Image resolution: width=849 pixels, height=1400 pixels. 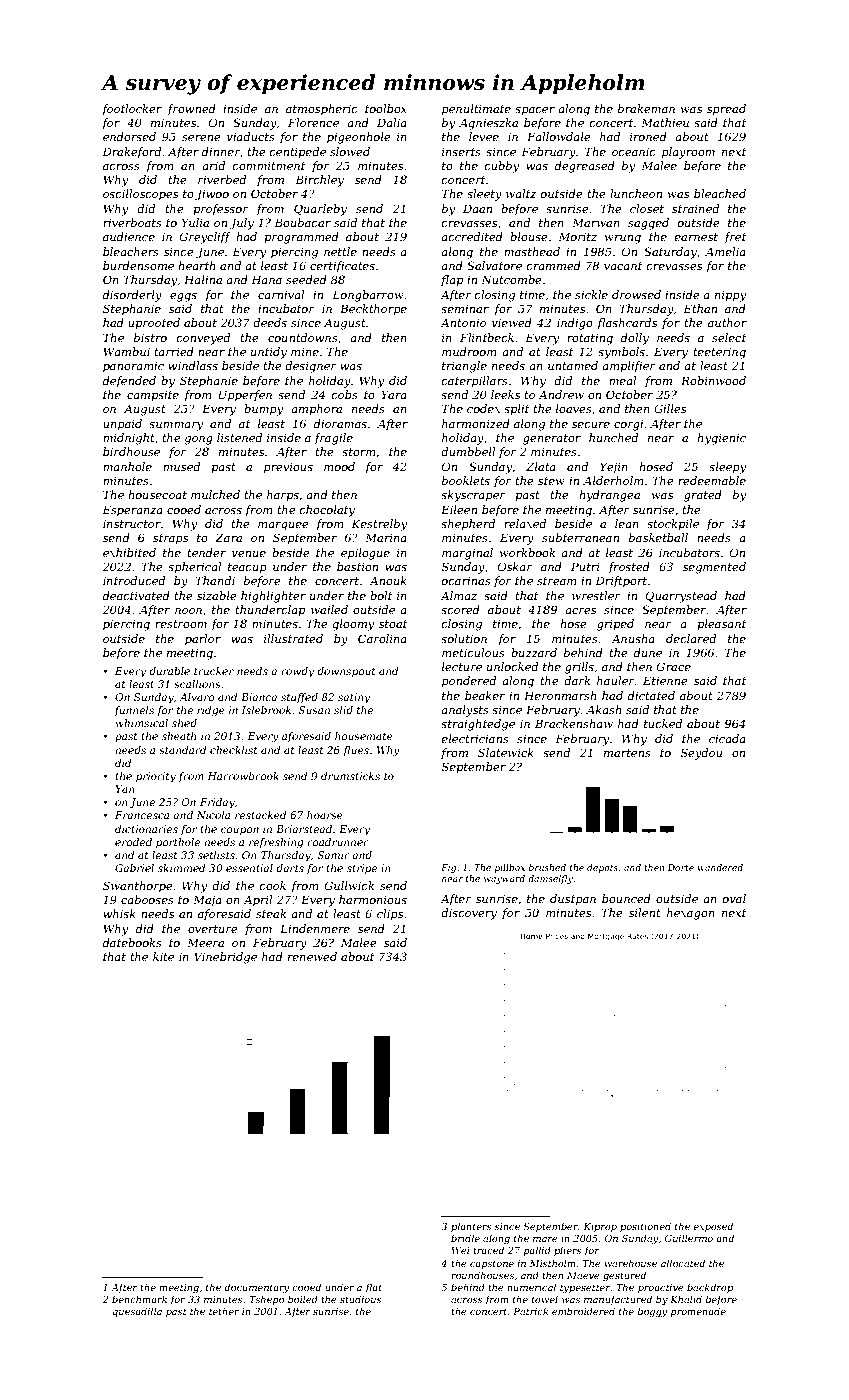 What do you see at coordinates (386, 108) in the image?
I see `toolbox` at bounding box center [386, 108].
